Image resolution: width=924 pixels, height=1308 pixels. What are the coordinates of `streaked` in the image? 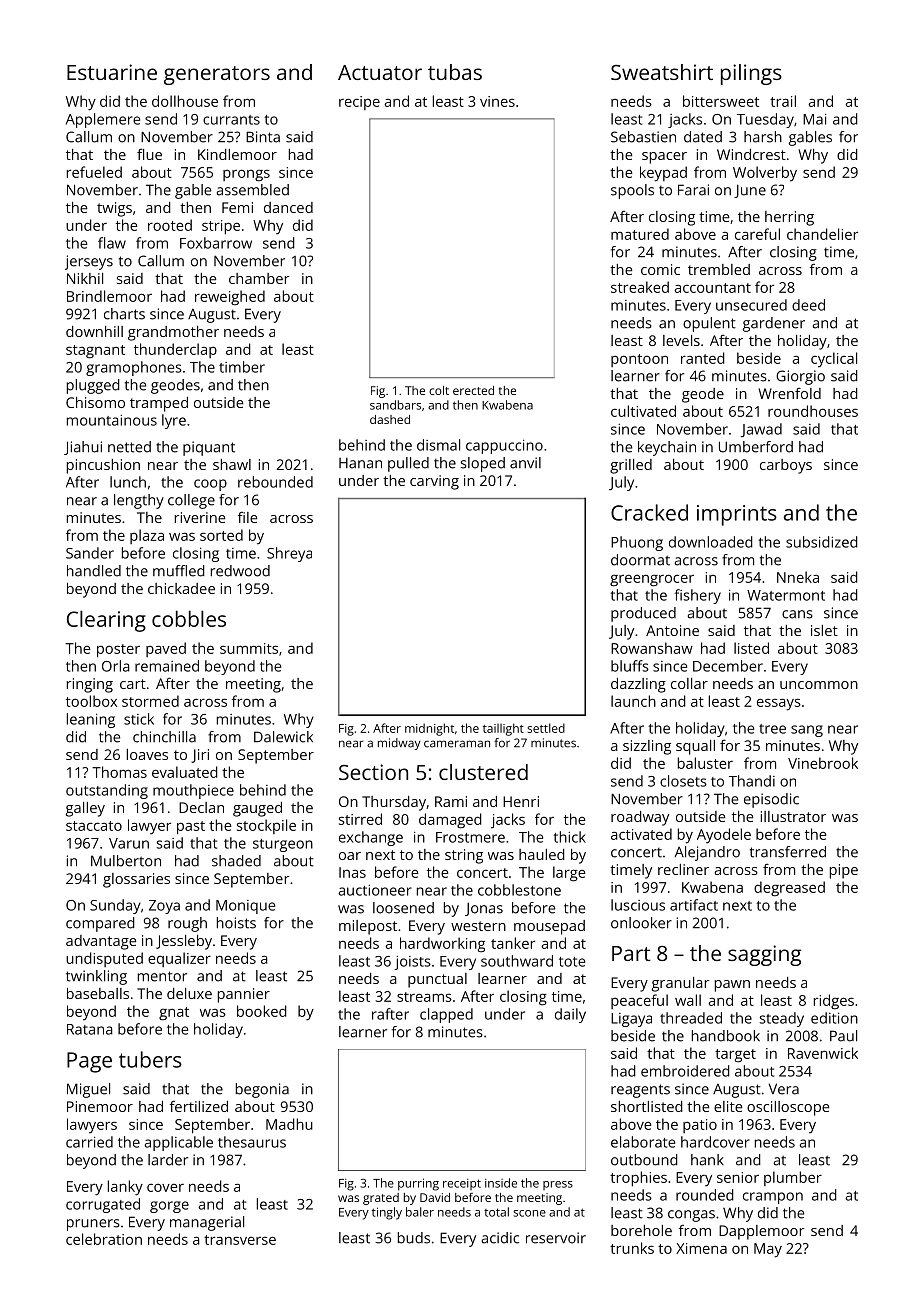 It's located at (640, 287).
